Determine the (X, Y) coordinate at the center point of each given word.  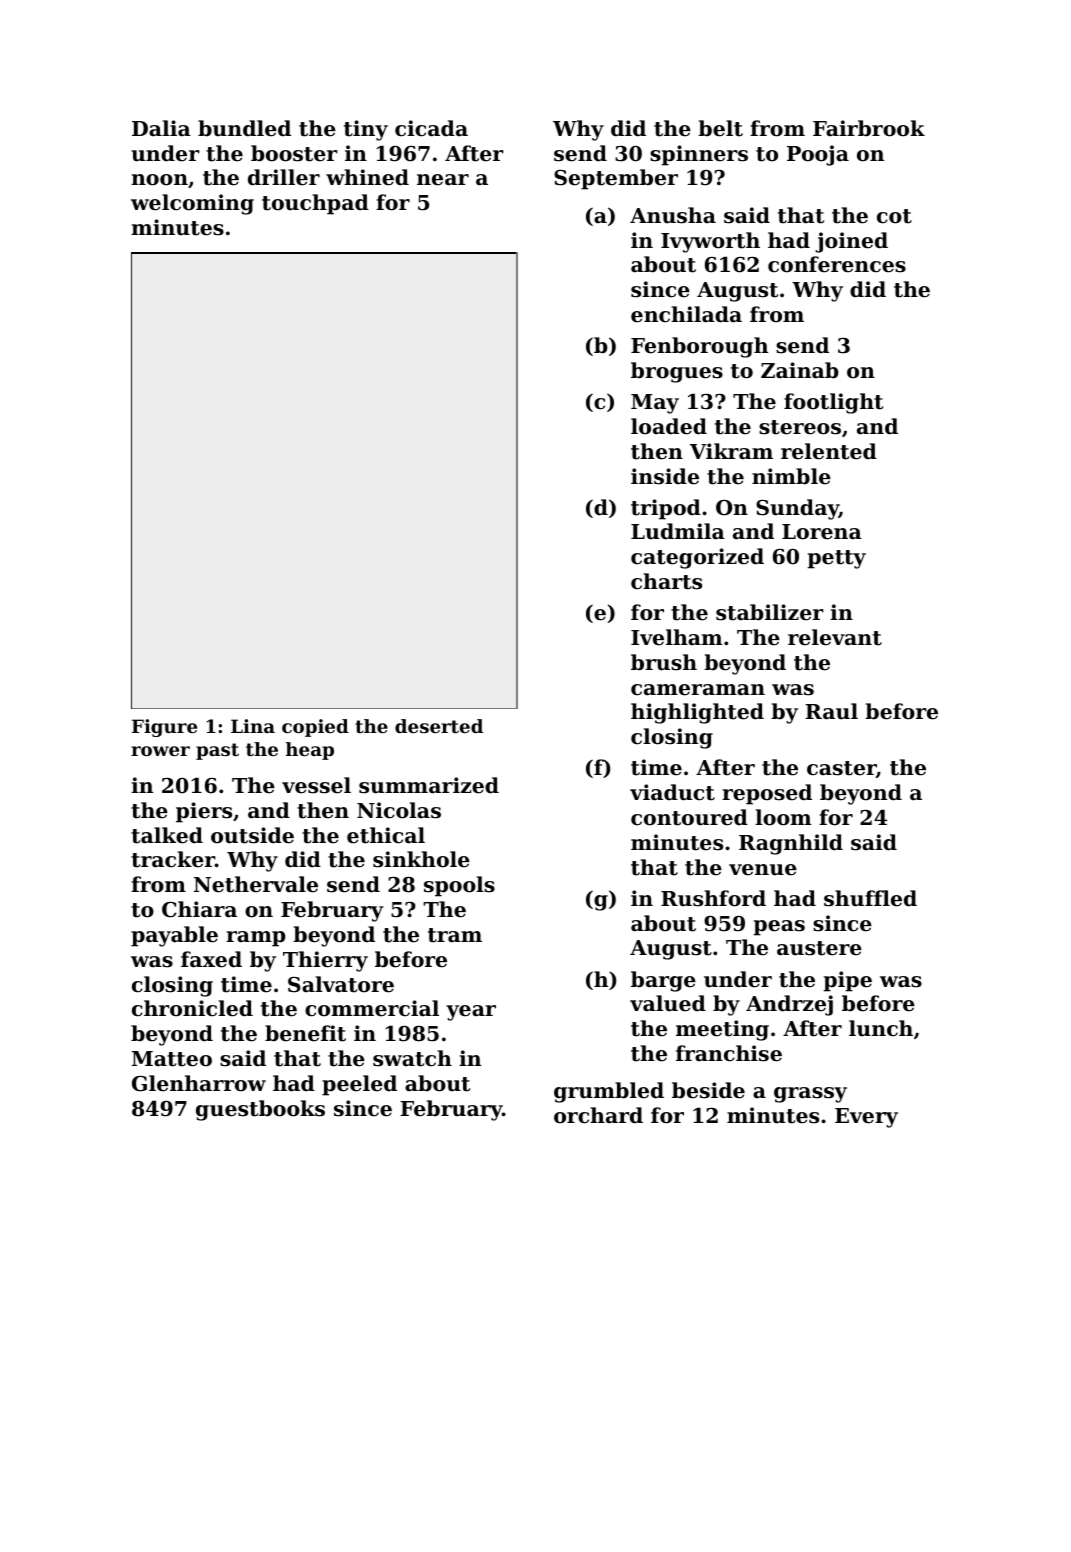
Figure (164, 728)
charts (666, 581)
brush (664, 662)
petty (836, 559)
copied (315, 728)
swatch (412, 1058)
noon (159, 180)
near (443, 180)
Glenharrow (199, 1083)
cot (894, 216)
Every (866, 1118)
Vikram (731, 451)
